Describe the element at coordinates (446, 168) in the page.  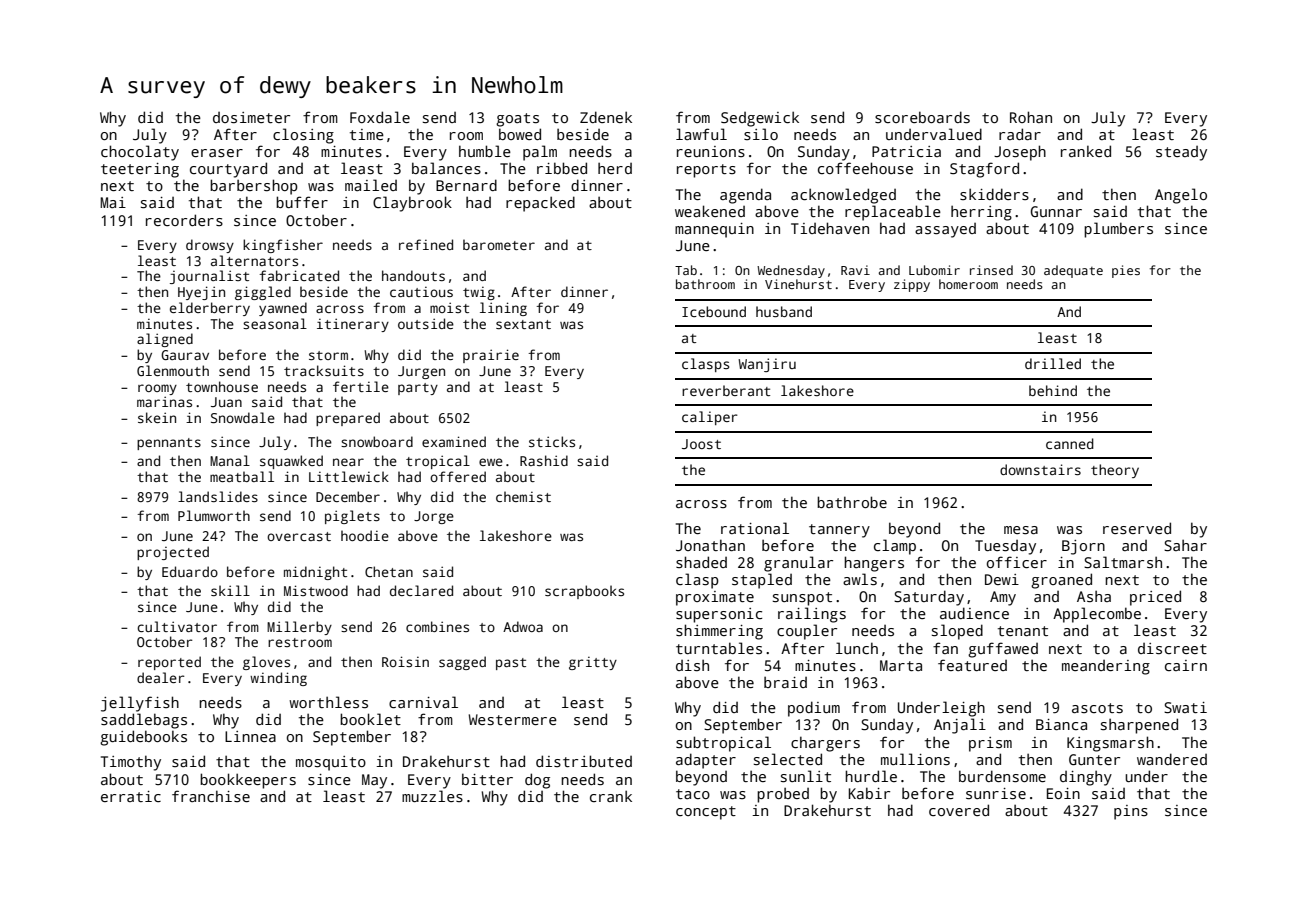
I see `balances` at that location.
